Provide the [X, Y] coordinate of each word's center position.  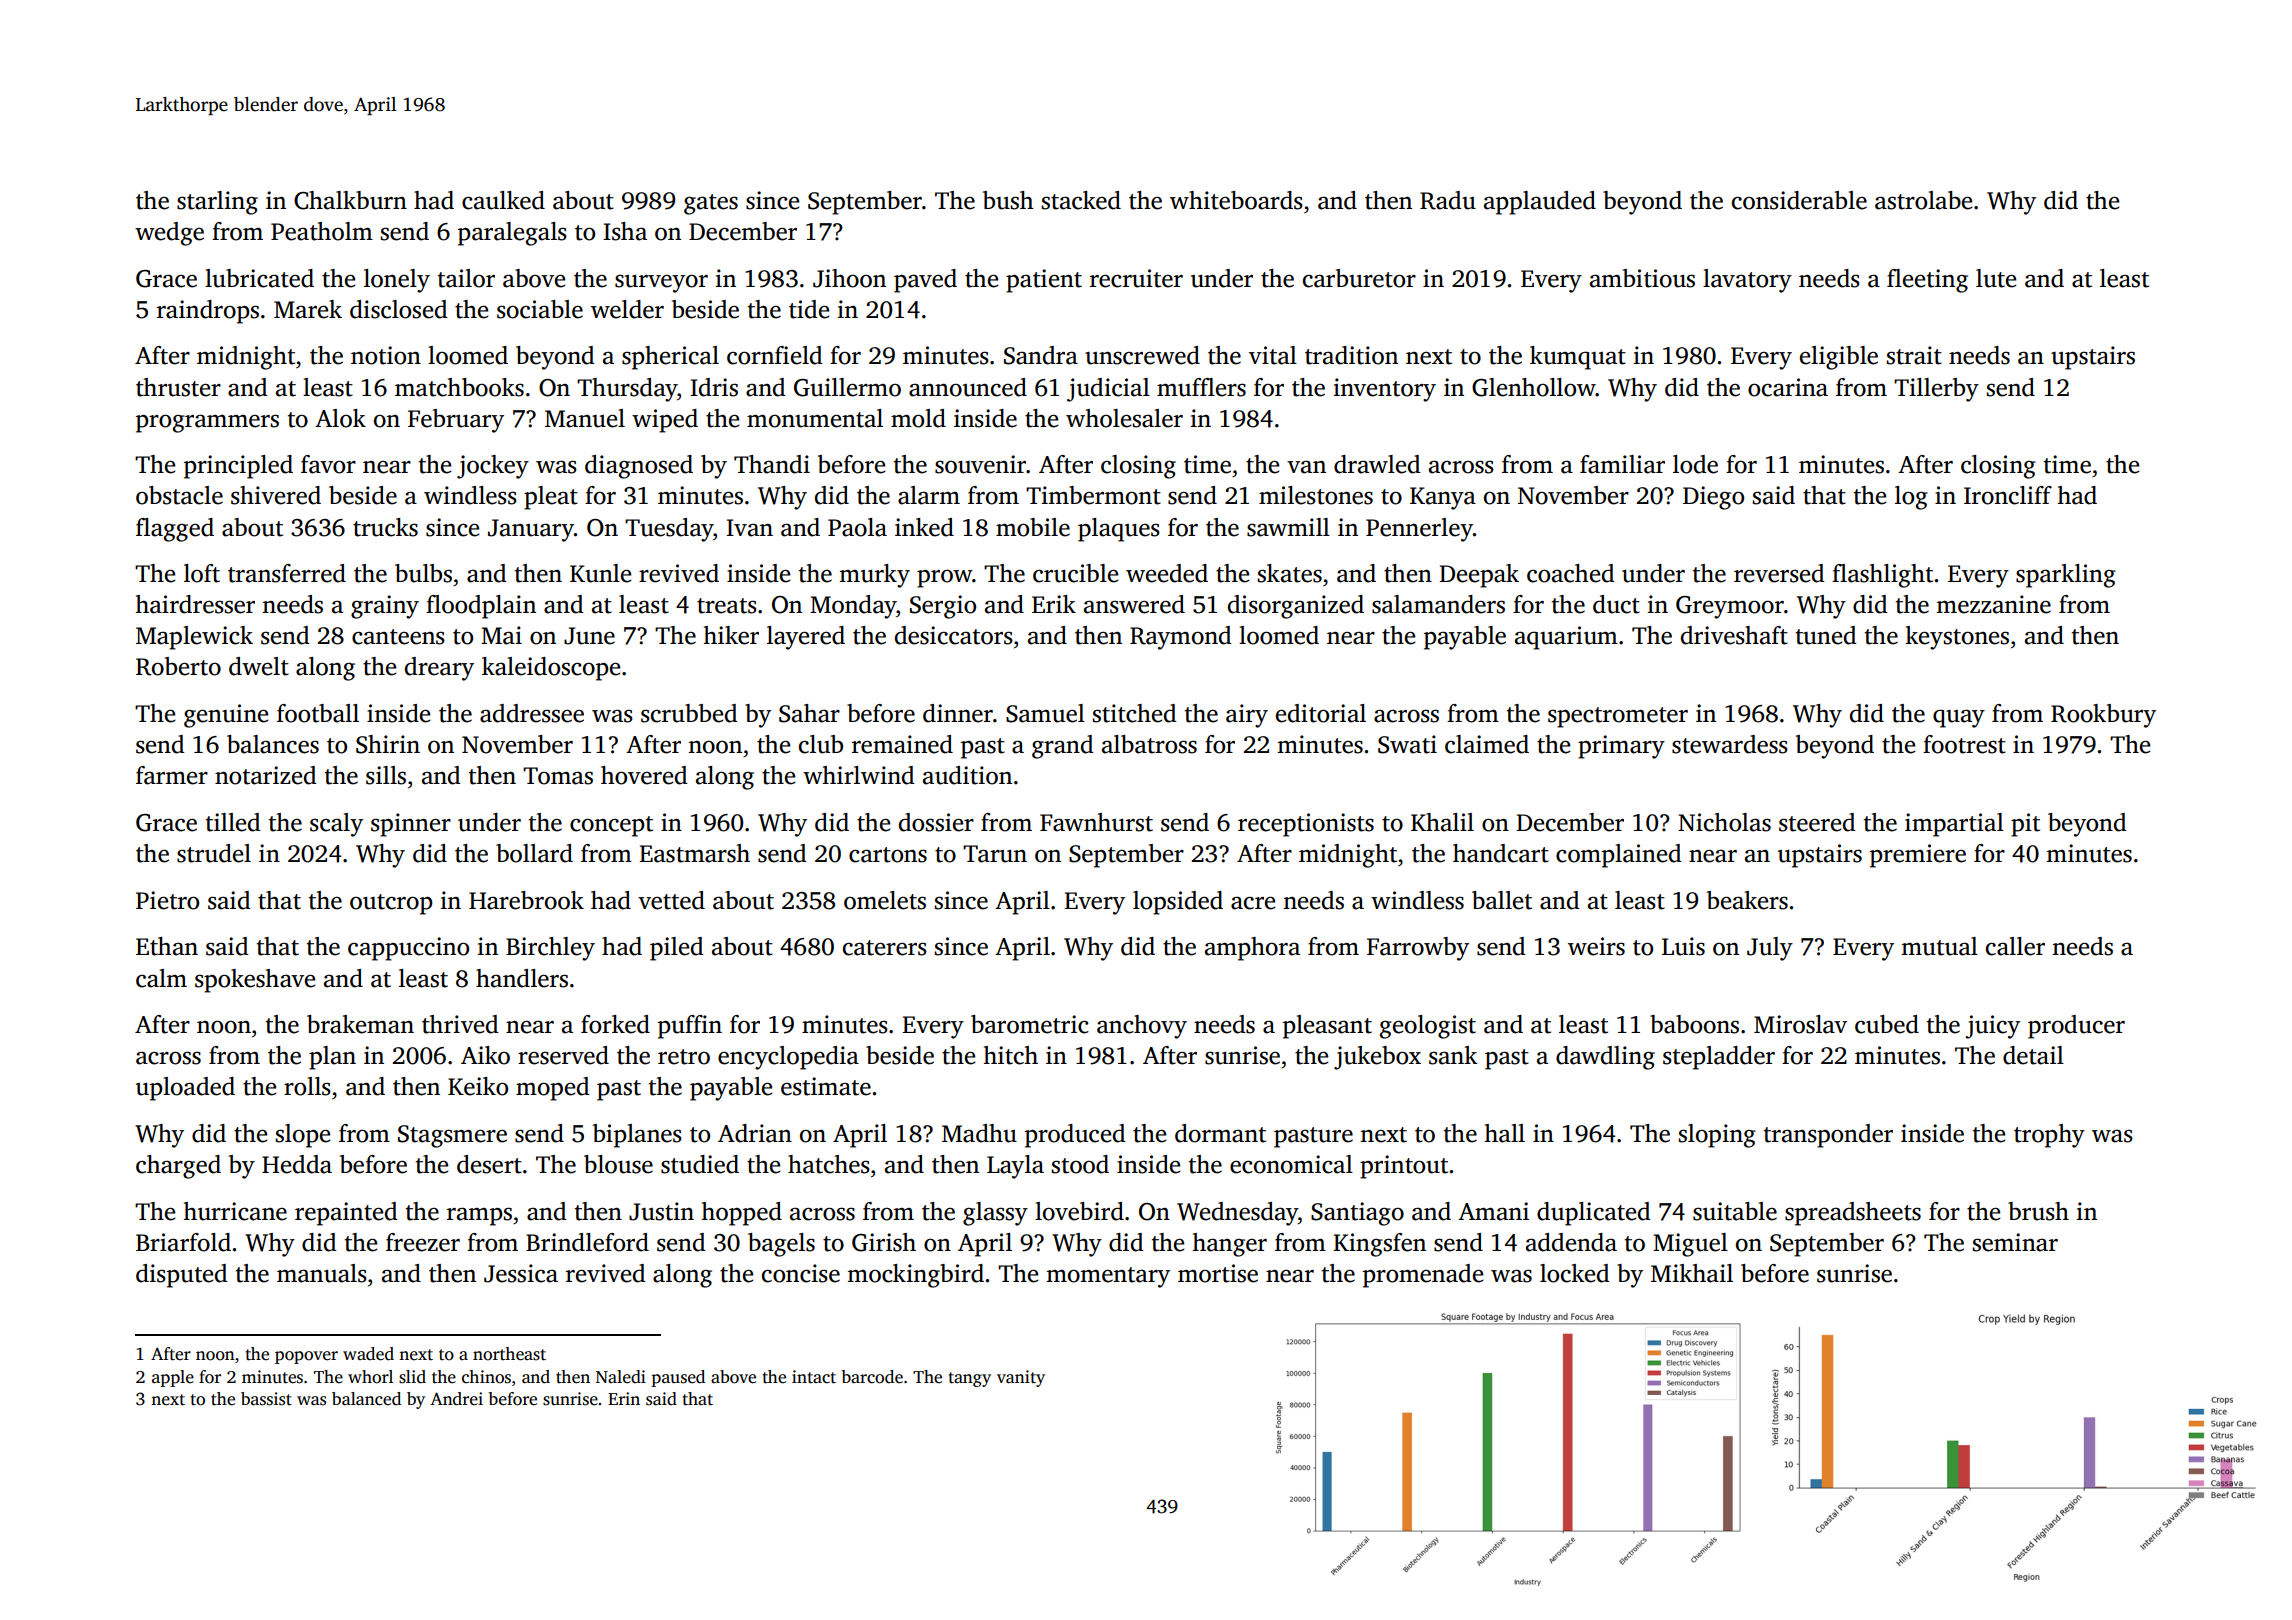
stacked [1081, 200]
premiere [1918, 856]
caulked [503, 200]
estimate [826, 1086]
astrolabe [1923, 200]
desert [489, 1164]
